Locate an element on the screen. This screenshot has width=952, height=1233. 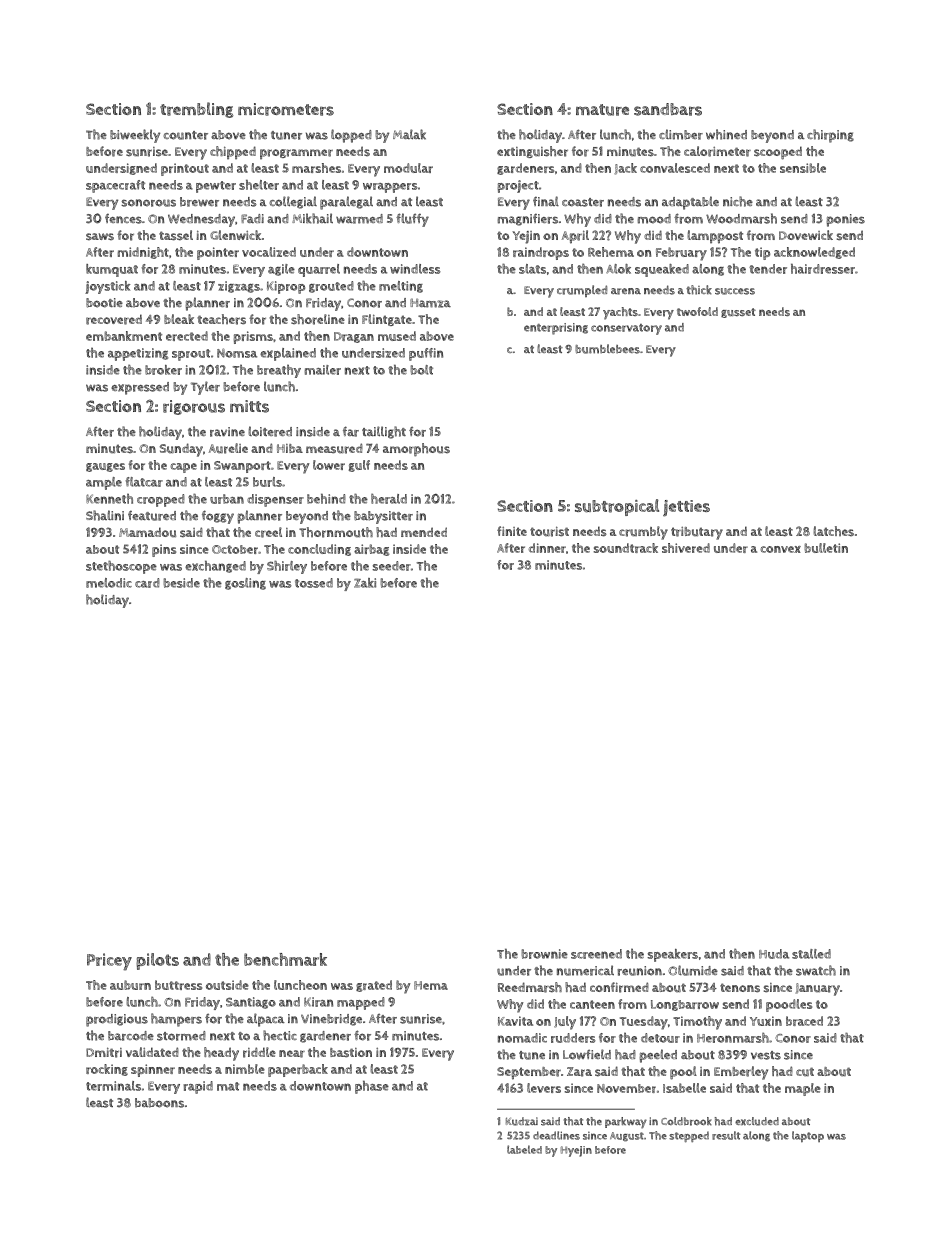
twofold is located at coordinates (697, 311).
